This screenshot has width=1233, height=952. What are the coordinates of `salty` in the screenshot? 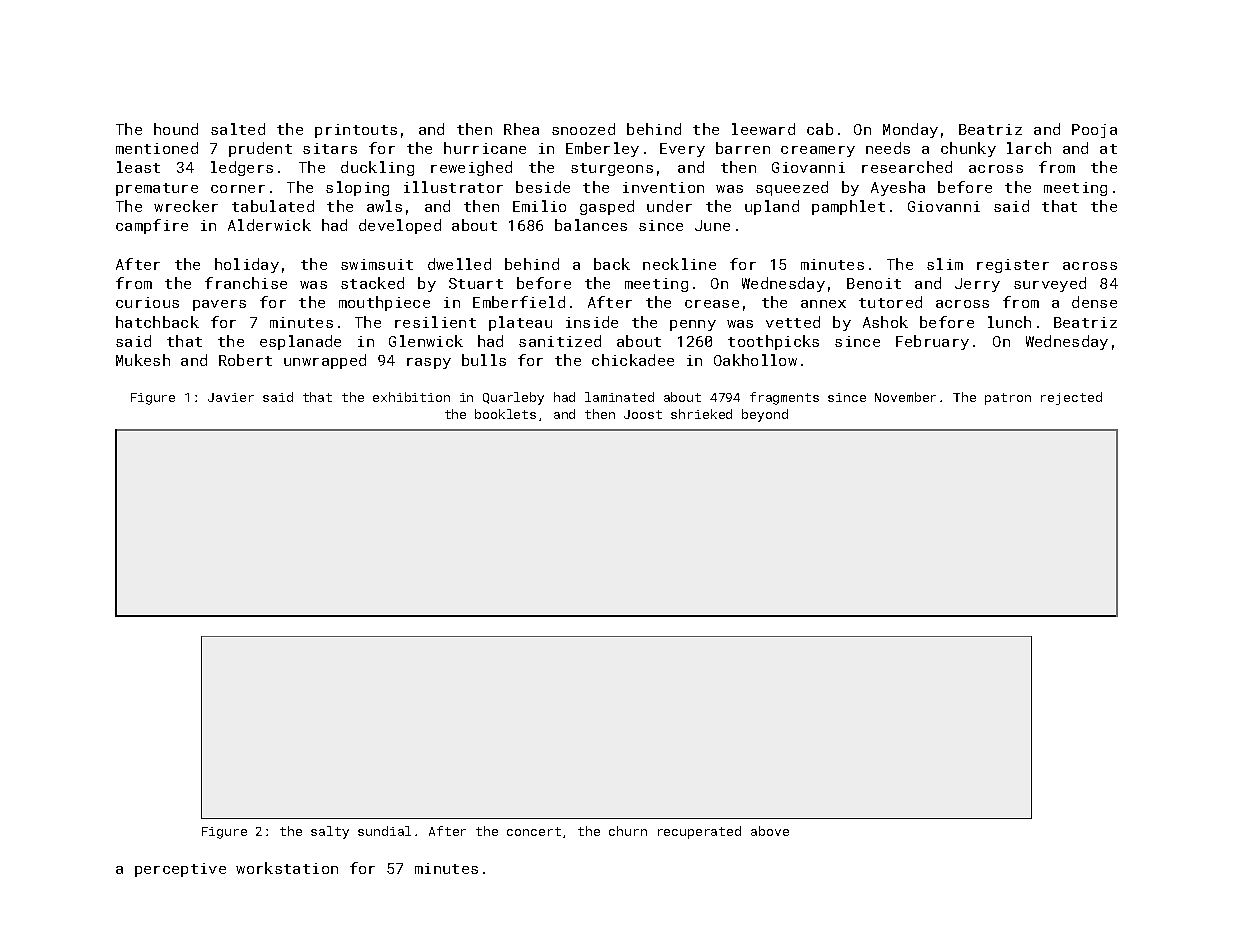 It's located at (330, 832).
